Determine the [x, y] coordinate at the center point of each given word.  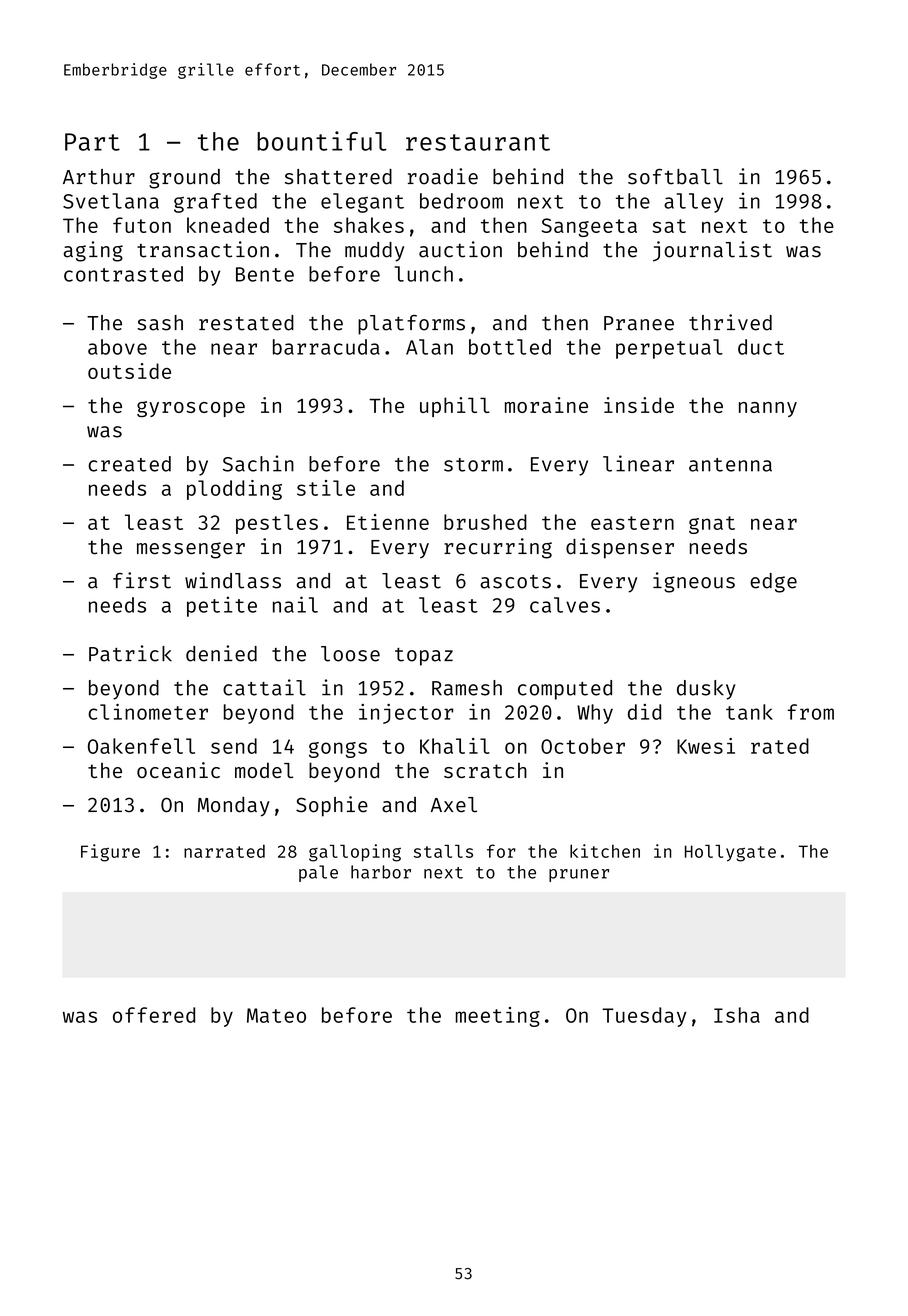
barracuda [326, 347]
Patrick [130, 653]
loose [350, 654]
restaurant [478, 142]
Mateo [276, 1015]
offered [154, 1015]
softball [675, 177]
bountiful [322, 141]
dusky [706, 690]
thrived [730, 322]
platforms [411, 325]
